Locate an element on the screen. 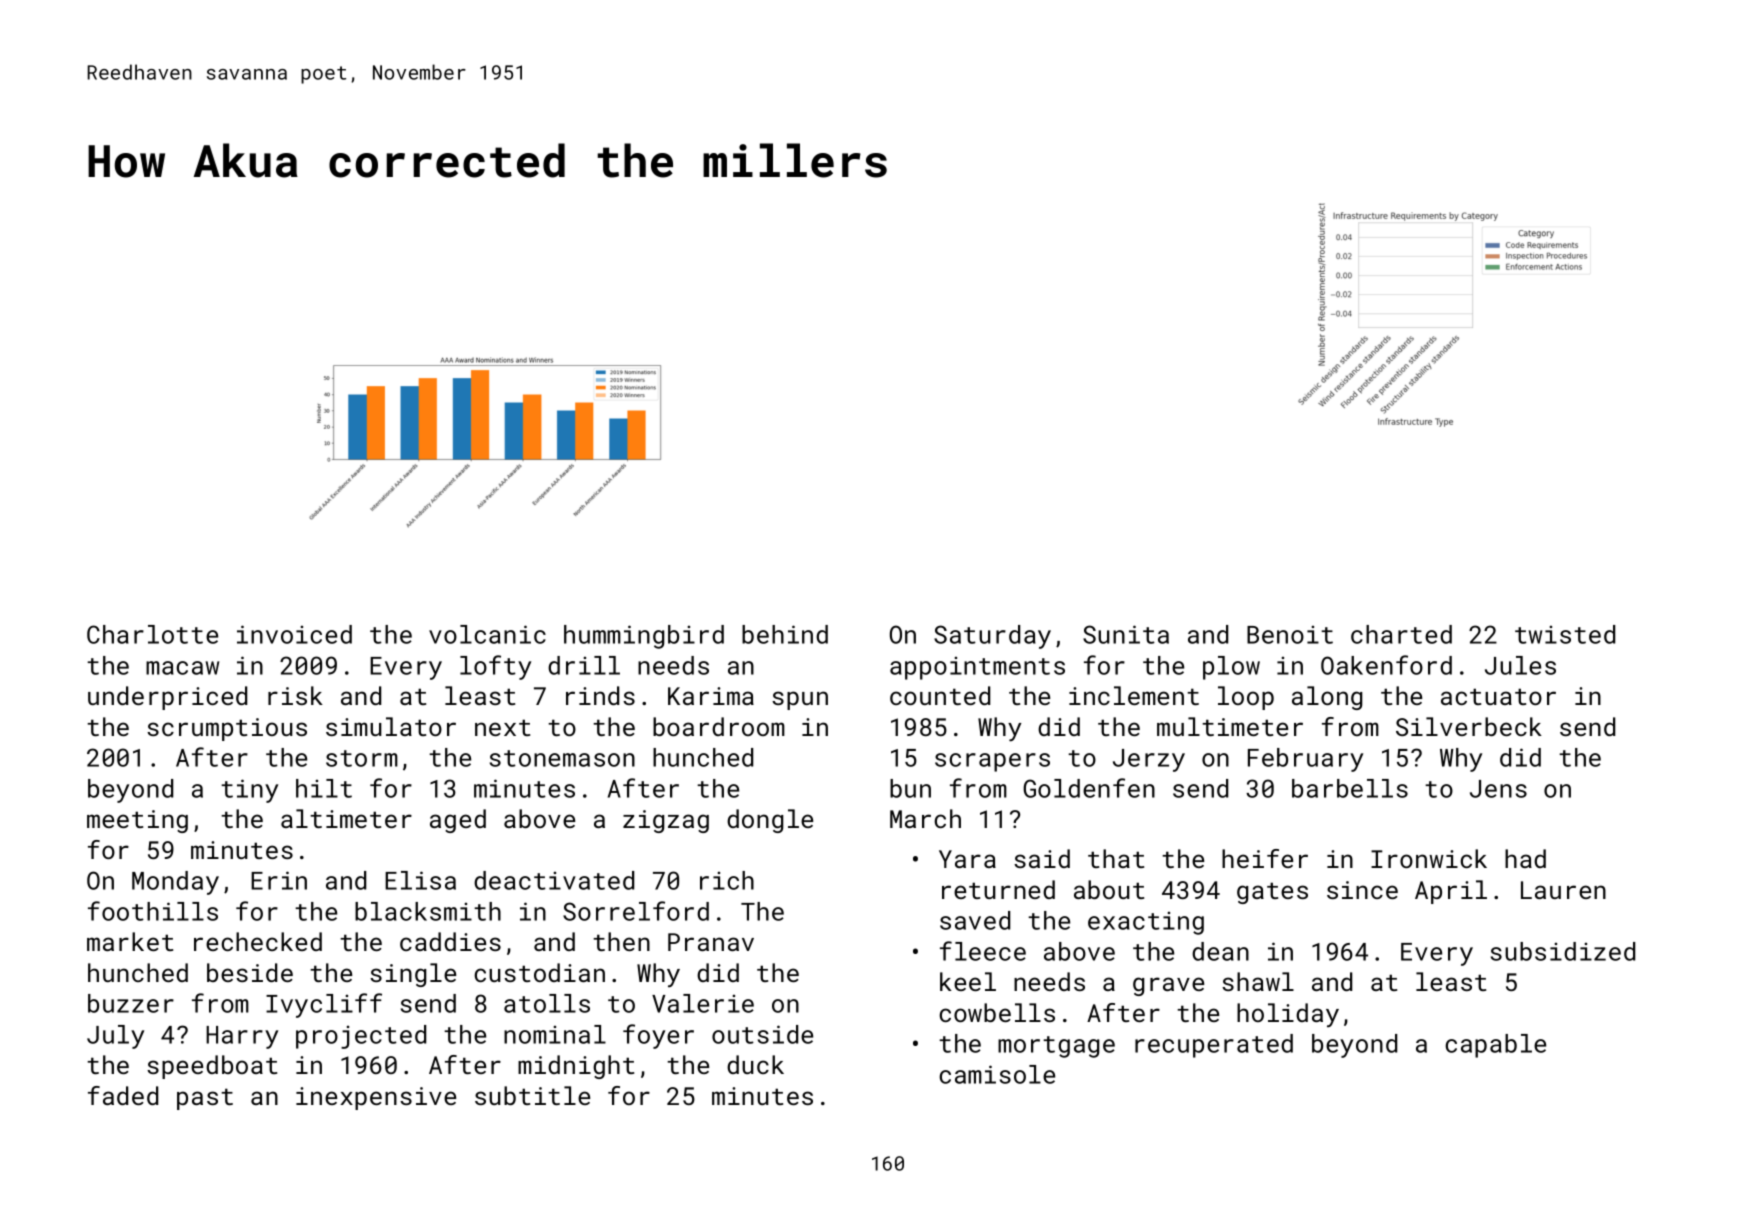 The height and width of the screenshot is (1230, 1740). Charlotte is located at coordinates (152, 634).
